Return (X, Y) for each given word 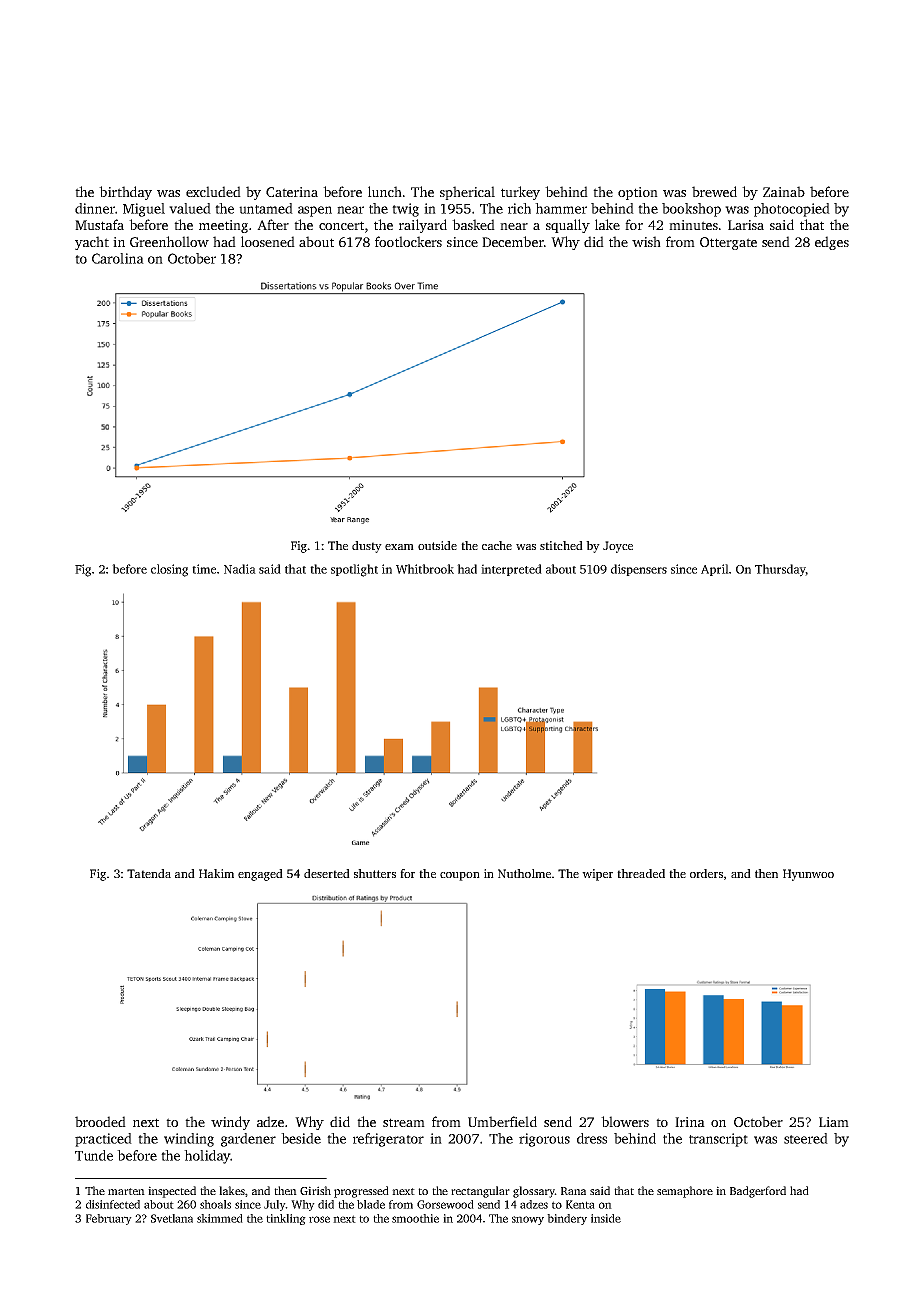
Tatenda (149, 873)
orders (706, 873)
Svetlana (172, 1218)
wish (646, 241)
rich (519, 208)
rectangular (480, 1192)
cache (497, 545)
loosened (268, 241)
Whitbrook (425, 569)
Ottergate (728, 243)
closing (169, 570)
